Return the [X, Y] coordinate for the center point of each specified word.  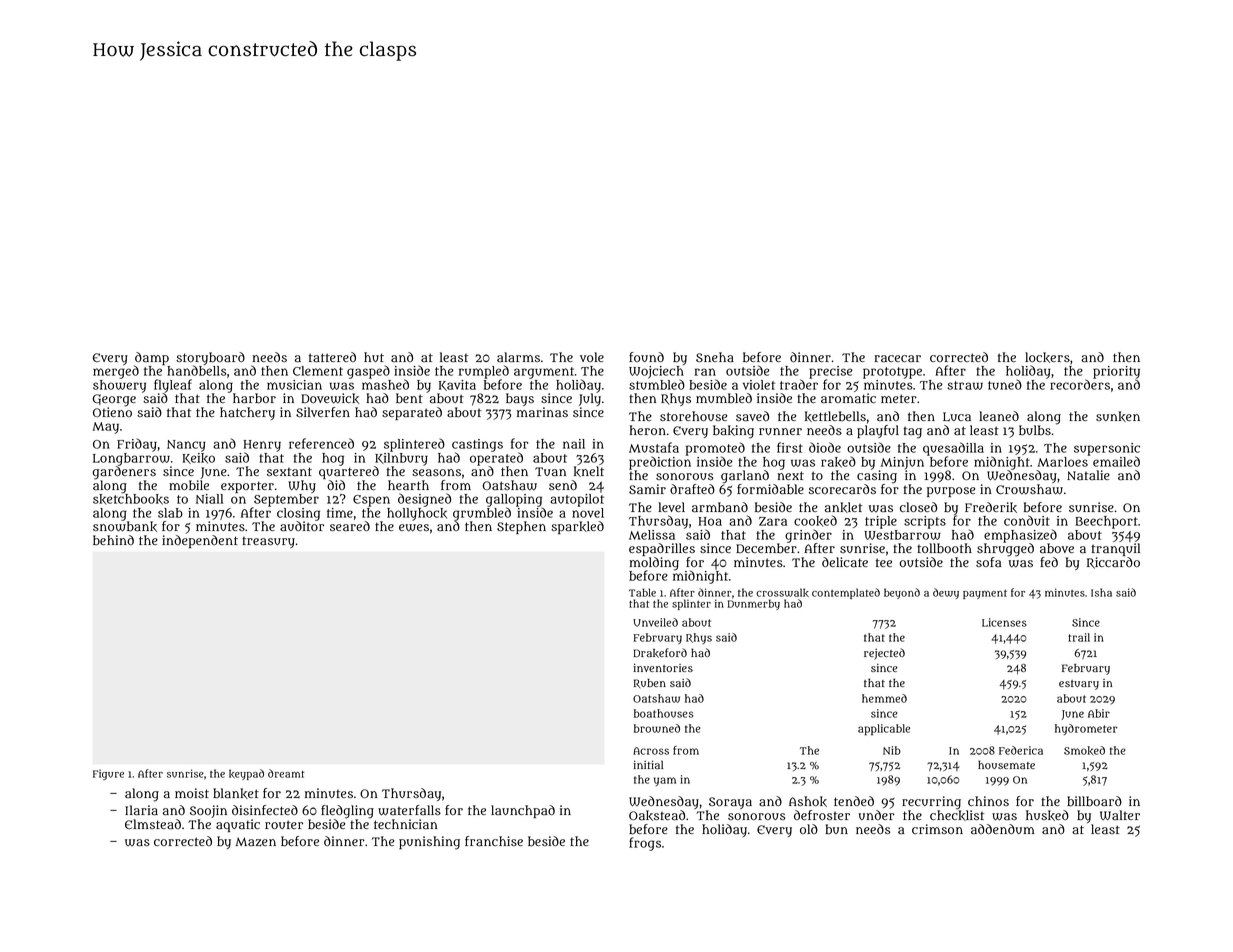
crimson [937, 829]
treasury [268, 542]
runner [780, 431]
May [105, 428]
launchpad [523, 811]
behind [113, 540]
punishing [429, 843]
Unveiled [655, 622]
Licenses [1004, 622]
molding [654, 564]
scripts [925, 522]
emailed [1116, 461]
